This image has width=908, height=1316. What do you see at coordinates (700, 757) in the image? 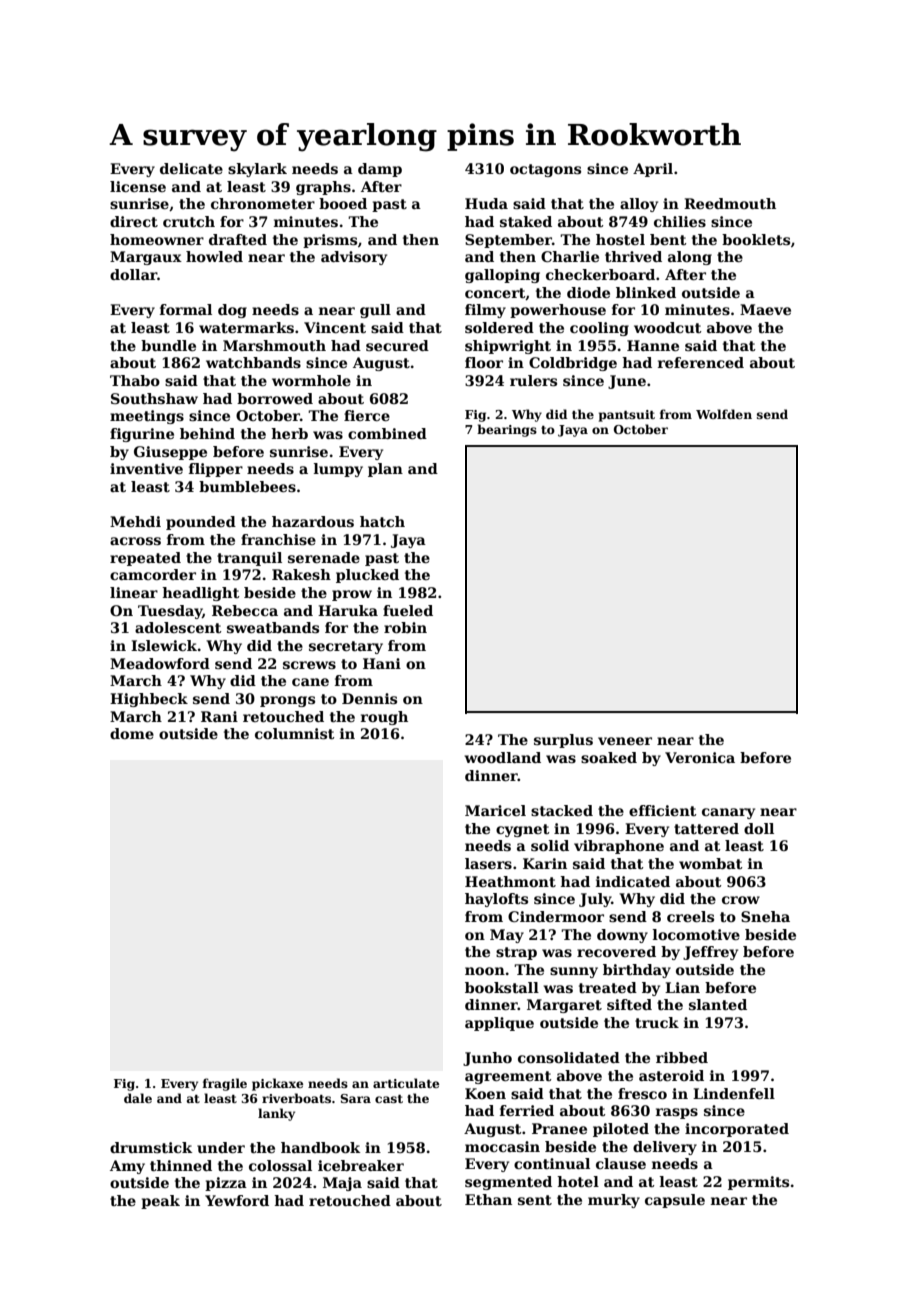
I see `Veronica` at bounding box center [700, 757].
